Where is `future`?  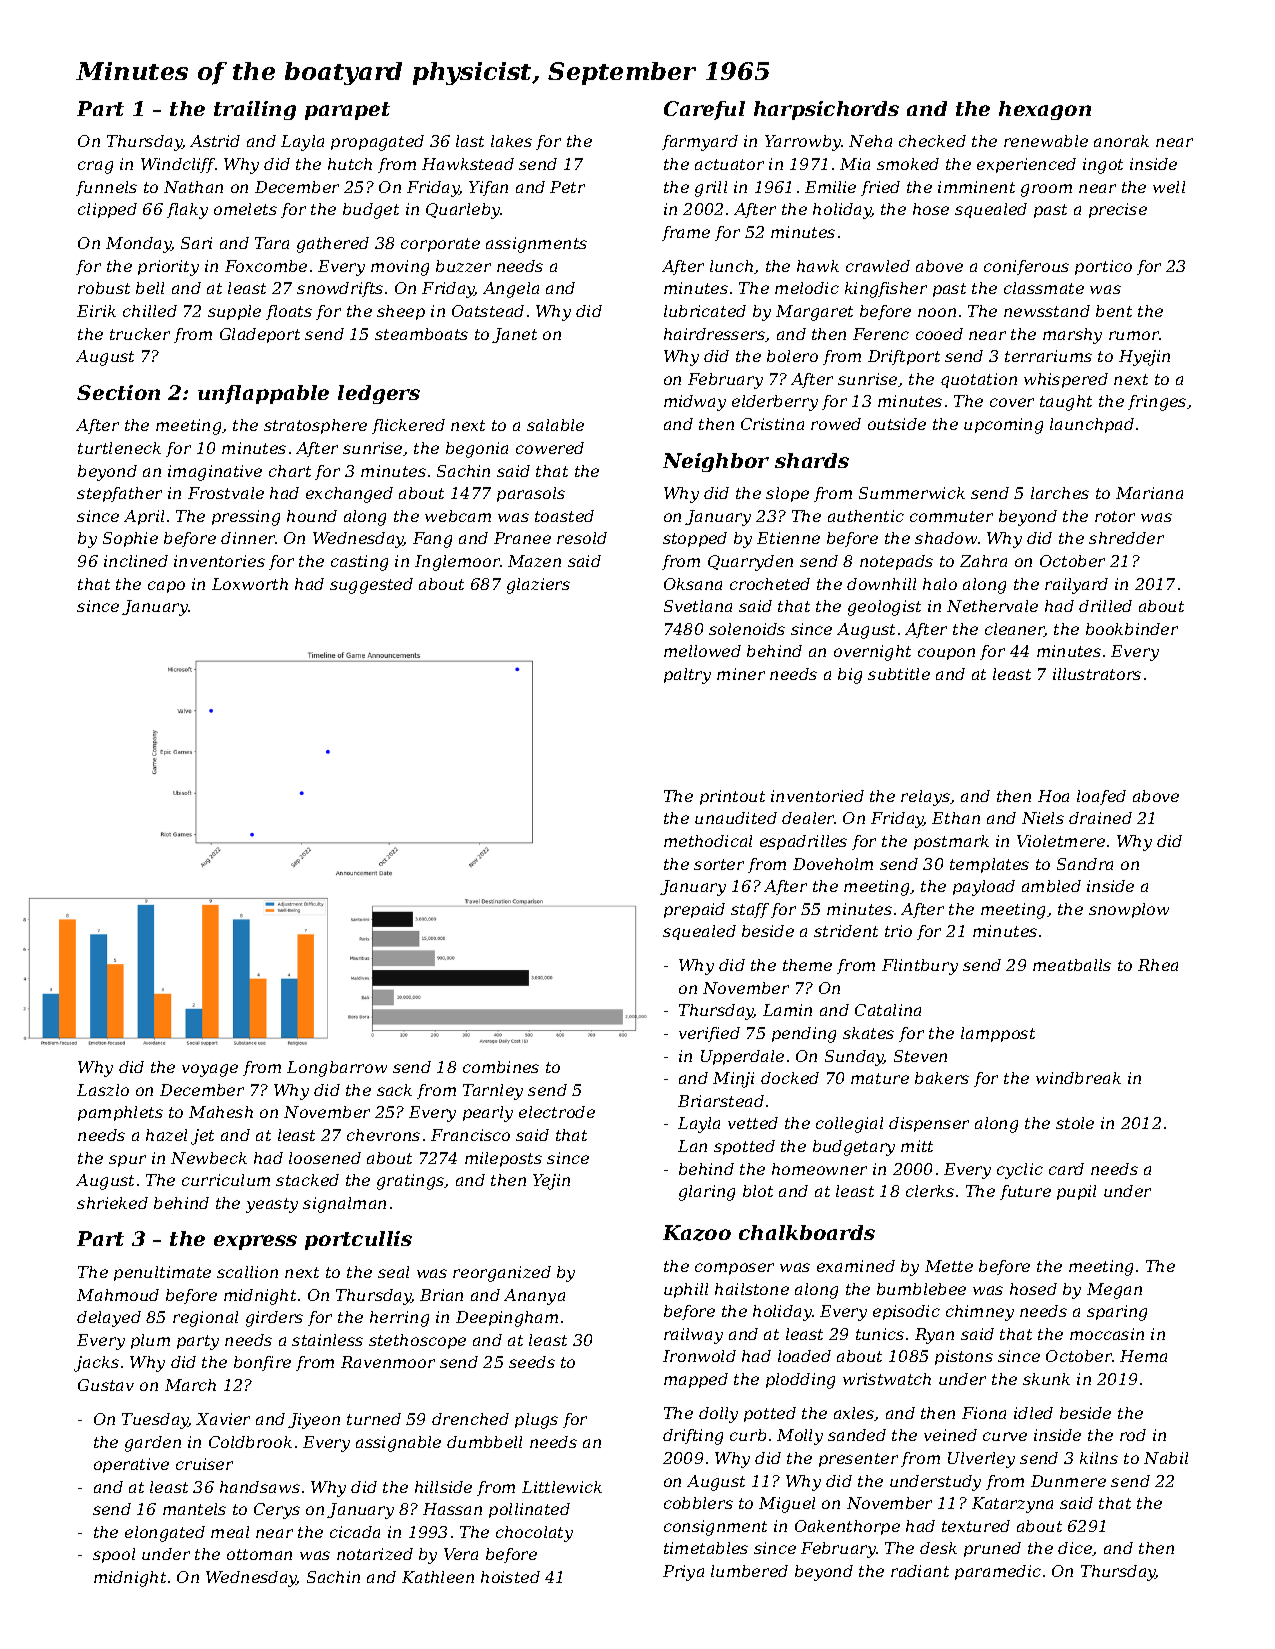 future is located at coordinates (1025, 1192).
